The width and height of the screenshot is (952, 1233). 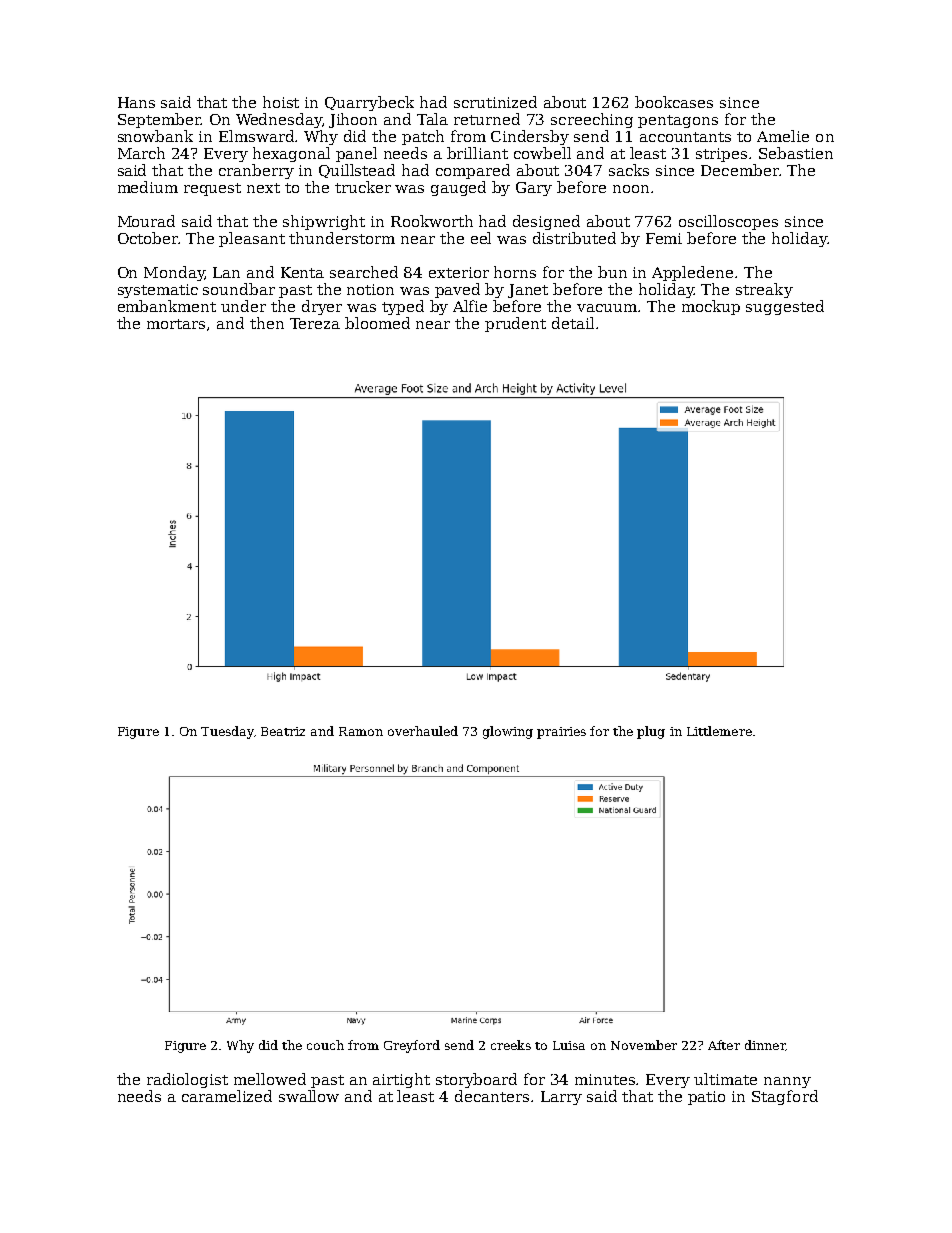 I want to click on prudent, so click(x=515, y=324).
